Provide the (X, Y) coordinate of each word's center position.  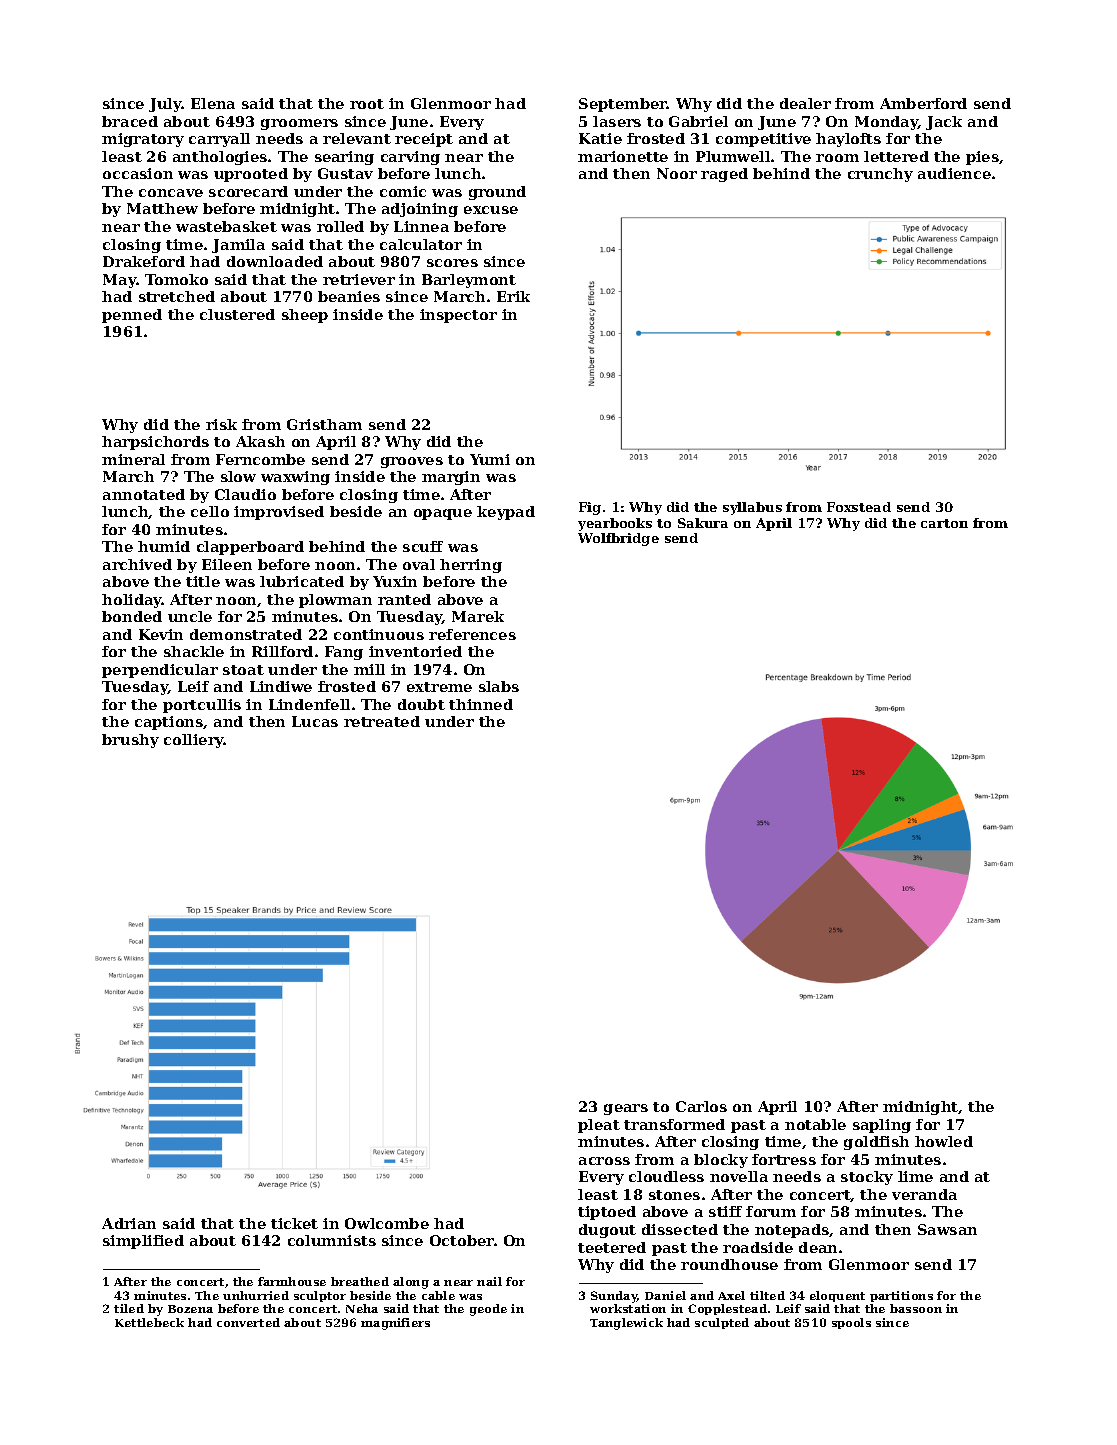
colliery (194, 741)
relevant (357, 138)
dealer (805, 103)
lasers (617, 121)
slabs (499, 686)
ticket (294, 1223)
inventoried (415, 651)
